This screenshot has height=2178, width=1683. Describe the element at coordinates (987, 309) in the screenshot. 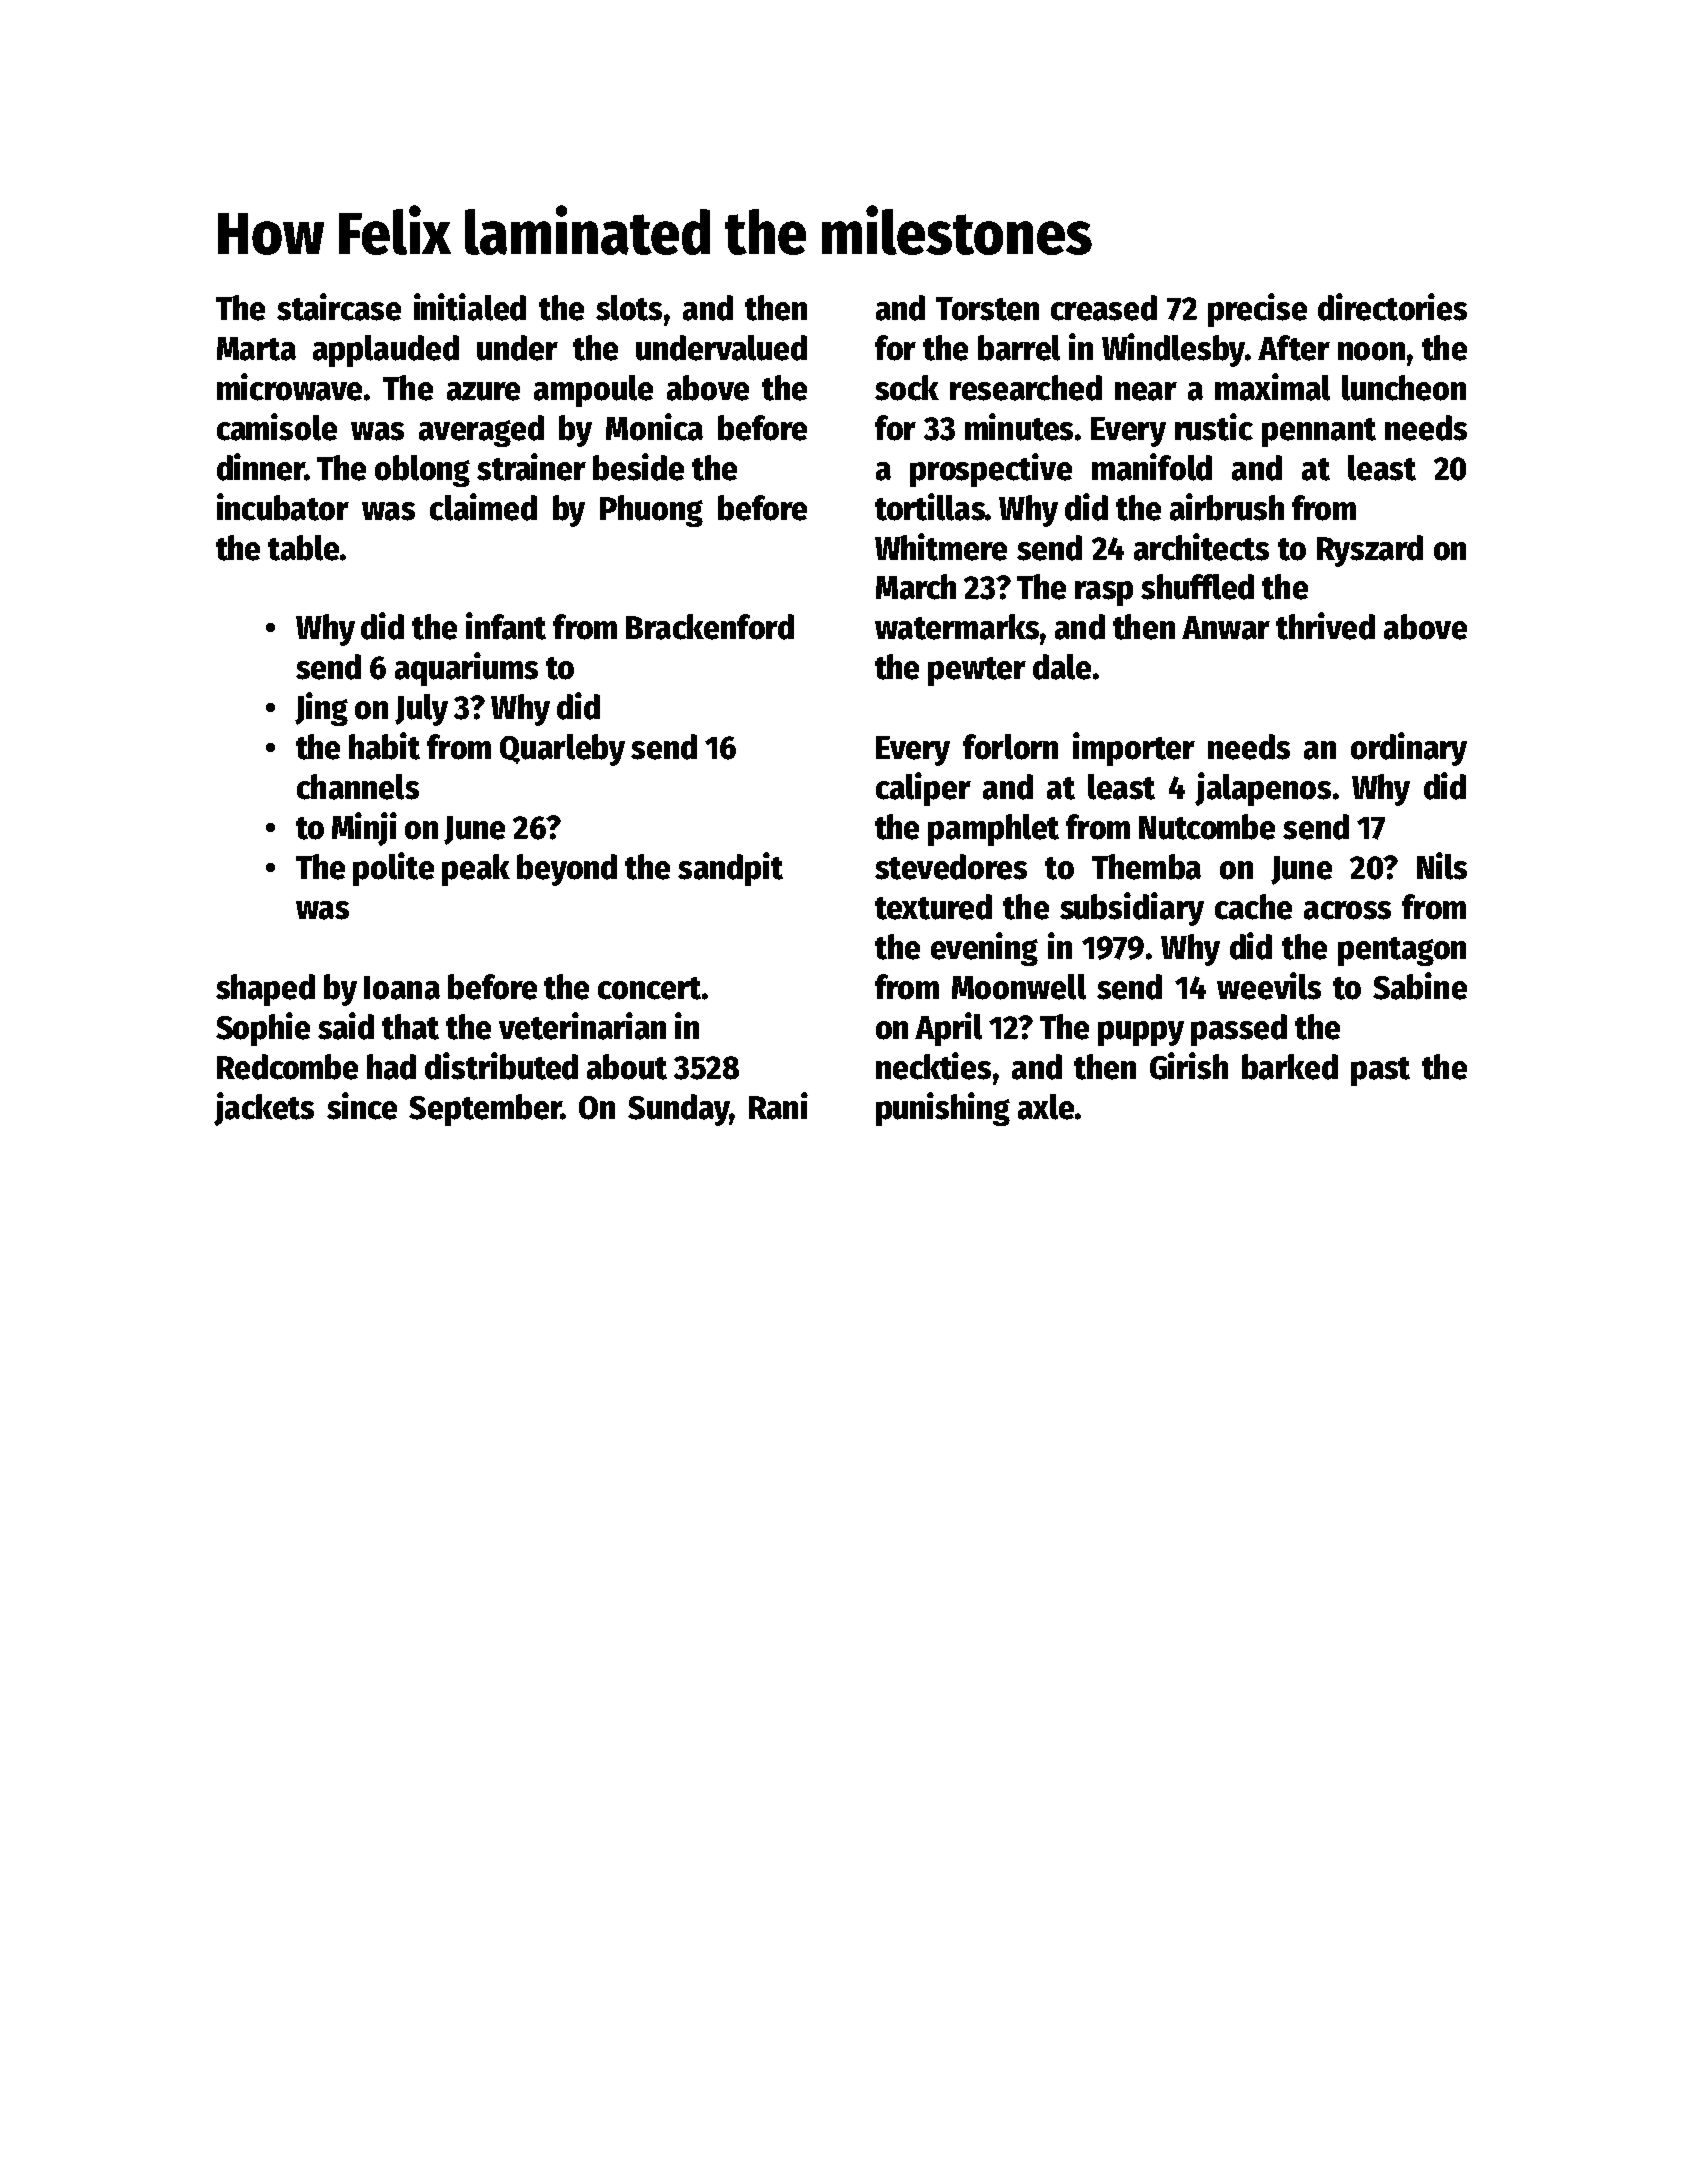

I see `Torsten` at that location.
